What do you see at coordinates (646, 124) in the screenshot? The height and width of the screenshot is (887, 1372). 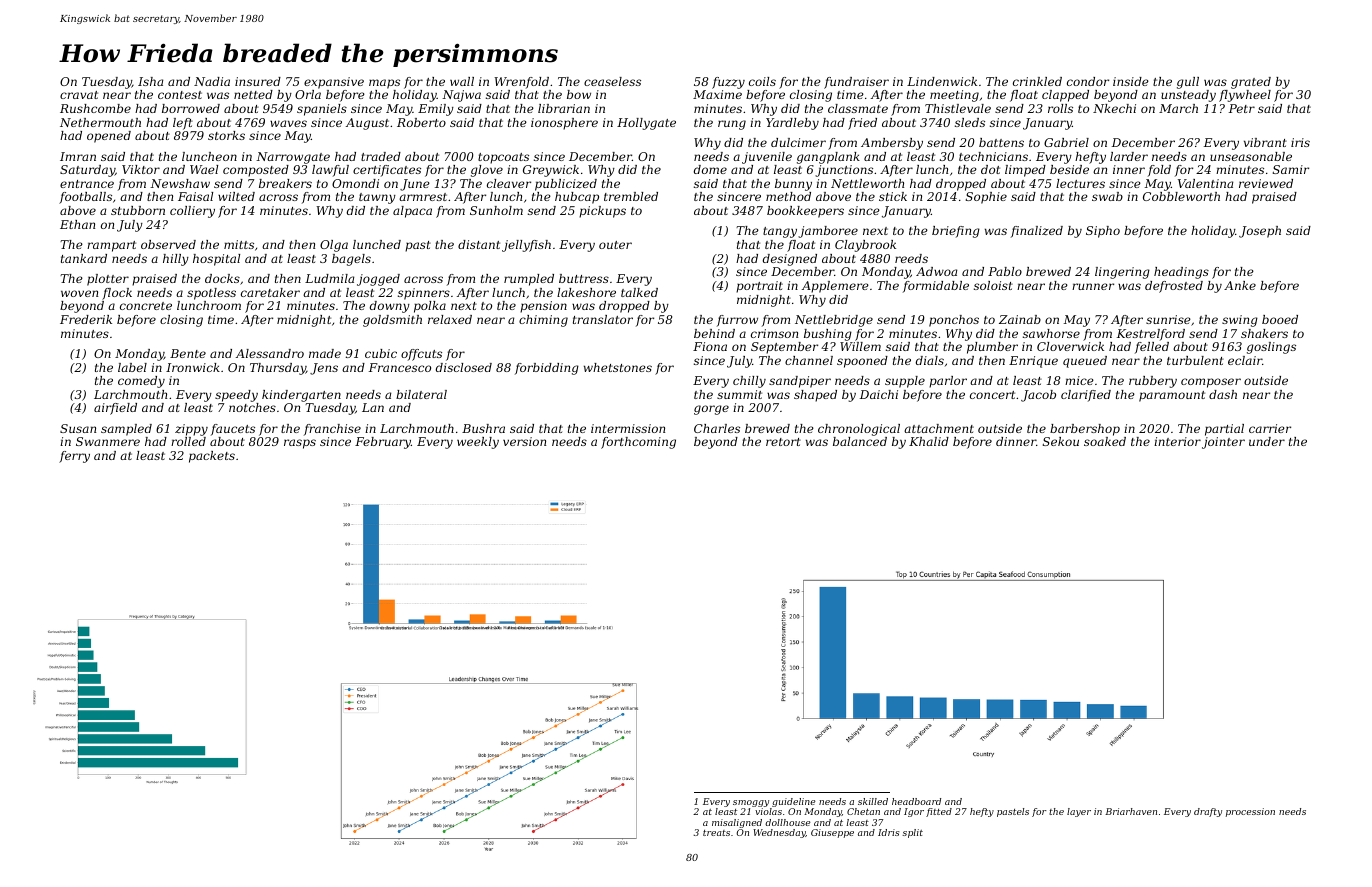 I see `Hollygate` at bounding box center [646, 124].
